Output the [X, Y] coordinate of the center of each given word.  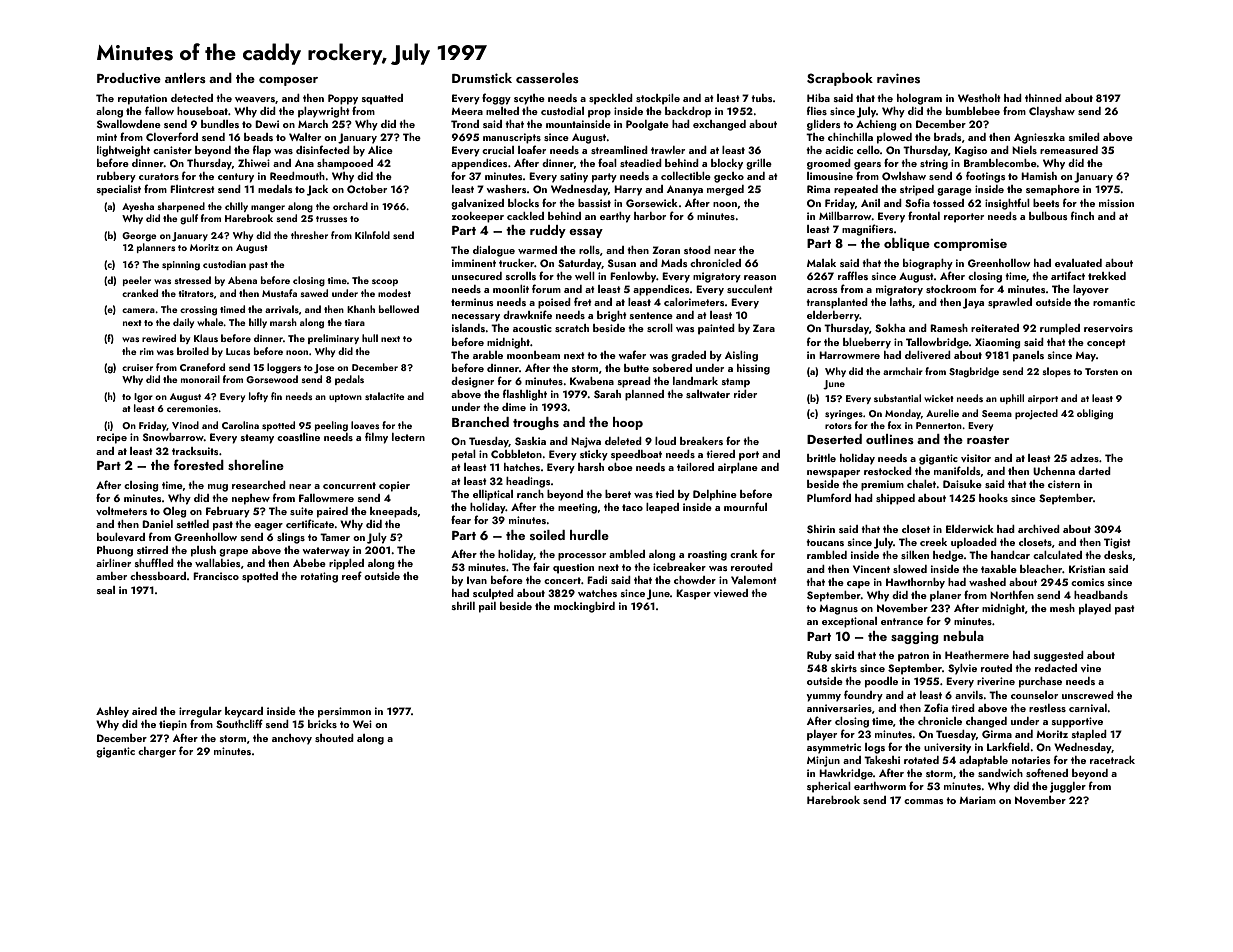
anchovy [292, 739]
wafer [632, 354]
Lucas [238, 351]
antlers [185, 78]
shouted [334, 738]
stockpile [658, 99]
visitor [976, 458]
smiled [1084, 137]
